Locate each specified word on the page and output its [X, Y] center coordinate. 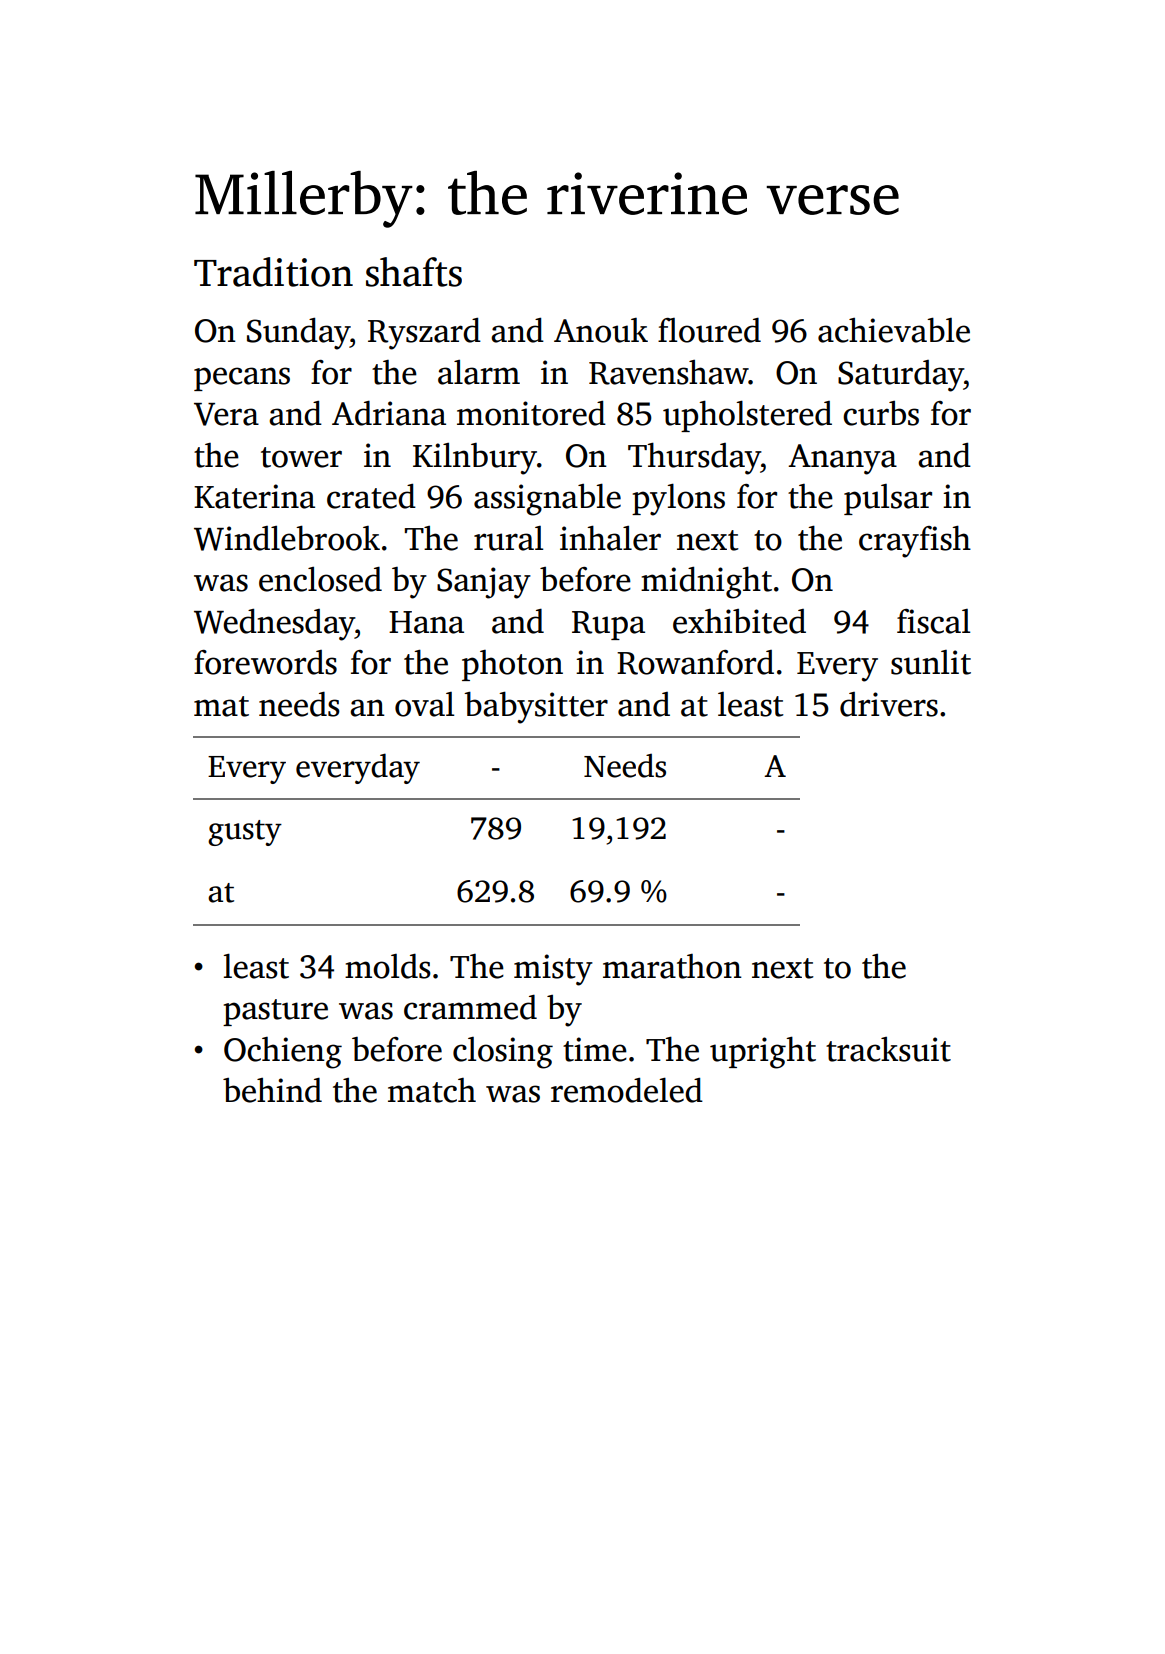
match [432, 1090]
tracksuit [888, 1049]
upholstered [747, 416]
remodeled [627, 1090]
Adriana [389, 413]
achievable [894, 330]
